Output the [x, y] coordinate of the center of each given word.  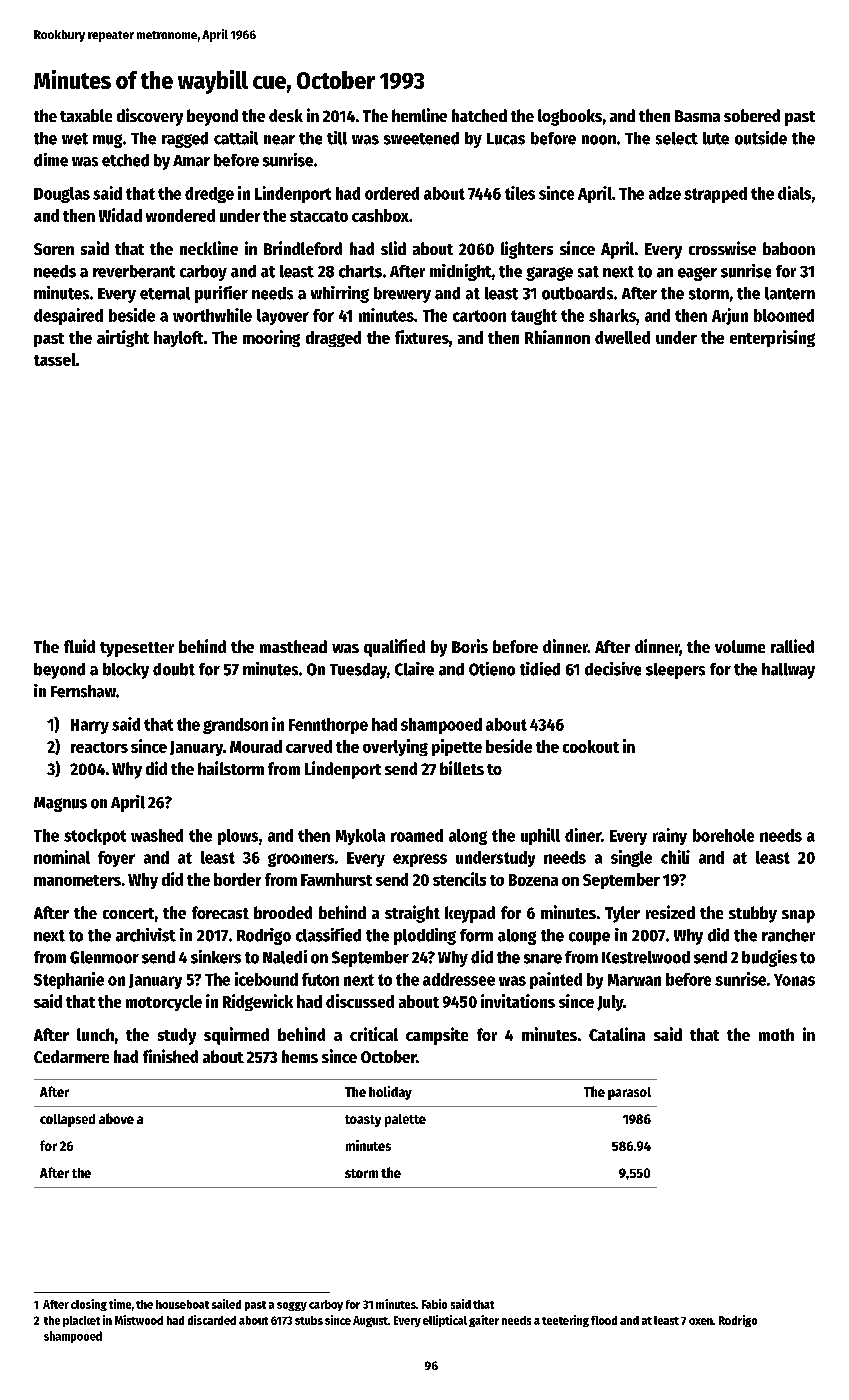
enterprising [772, 338]
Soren [54, 249]
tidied [540, 669]
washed [157, 835]
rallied [792, 646]
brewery [402, 295]
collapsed [67, 1120]
